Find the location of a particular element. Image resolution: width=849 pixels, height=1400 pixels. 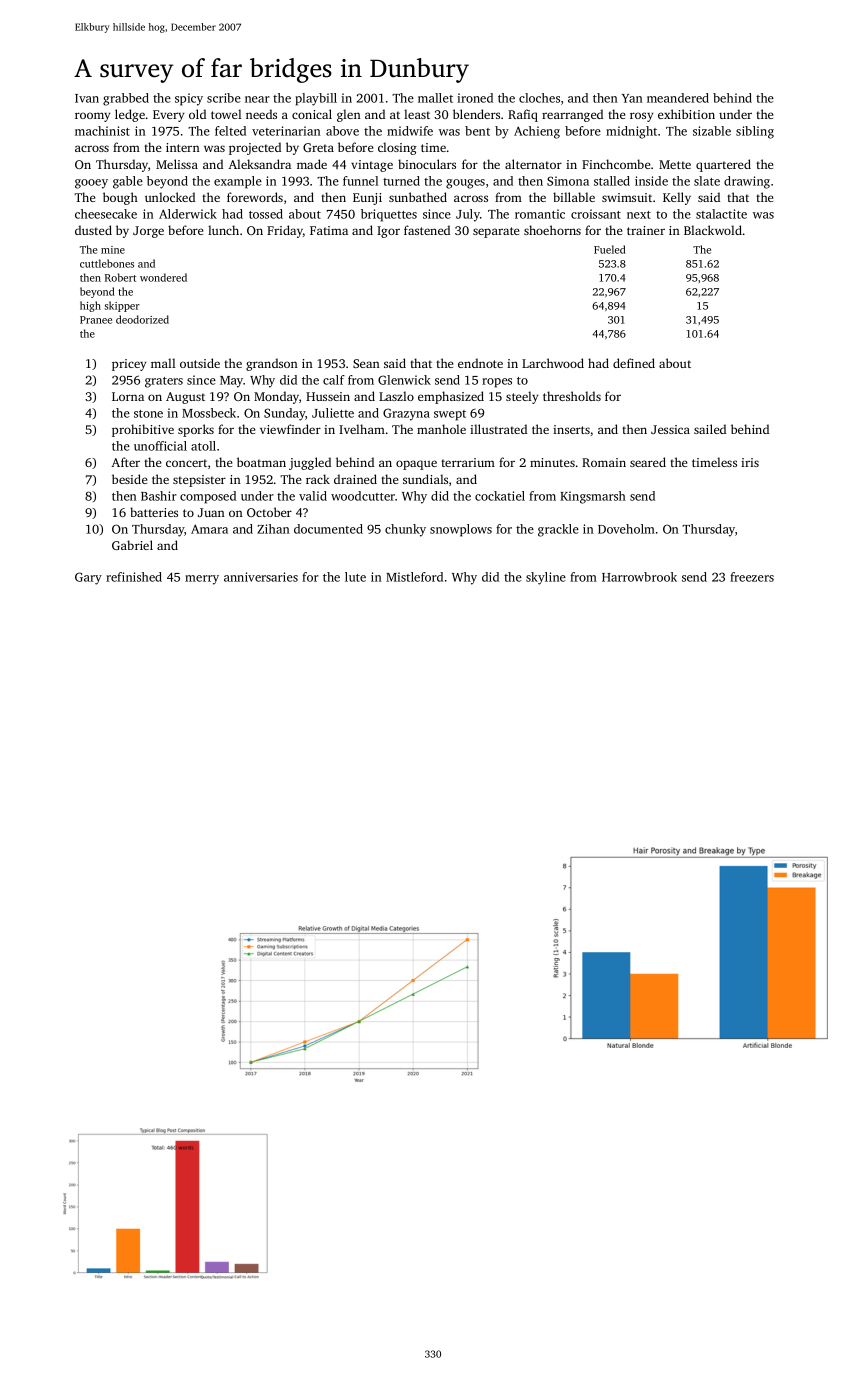

swimsuit is located at coordinates (627, 197).
